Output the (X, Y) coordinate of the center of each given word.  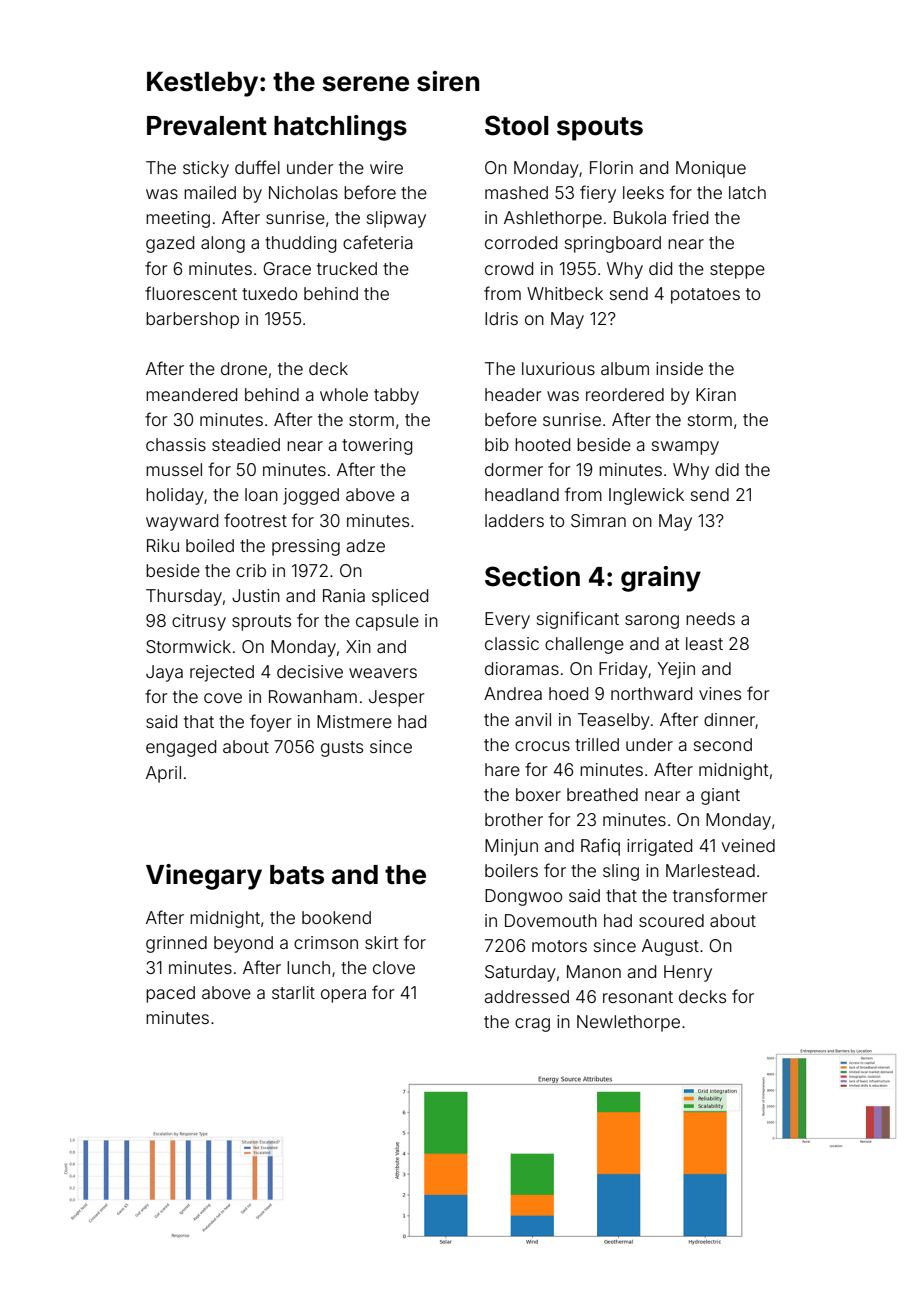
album (625, 368)
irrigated (659, 847)
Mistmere (354, 721)
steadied (246, 444)
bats (297, 875)
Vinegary (204, 877)
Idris (501, 318)
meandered (191, 394)
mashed (516, 192)
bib (497, 444)
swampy (685, 448)
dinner (730, 720)
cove (223, 698)
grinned (176, 944)
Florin (611, 167)
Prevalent (207, 126)
